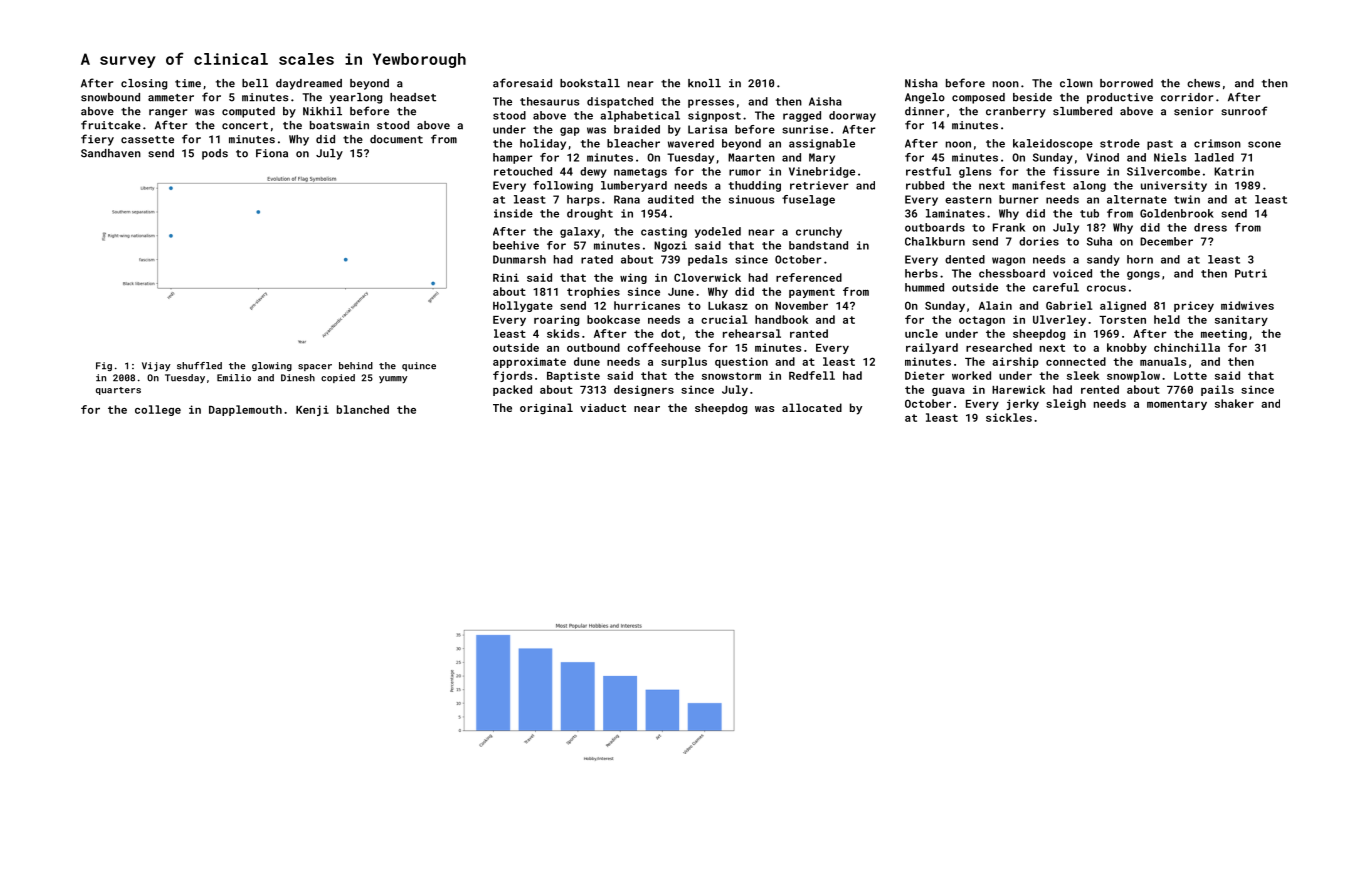 This screenshot has width=1372, height=887. What do you see at coordinates (519, 259) in the screenshot?
I see `Dunmarsh` at bounding box center [519, 259].
